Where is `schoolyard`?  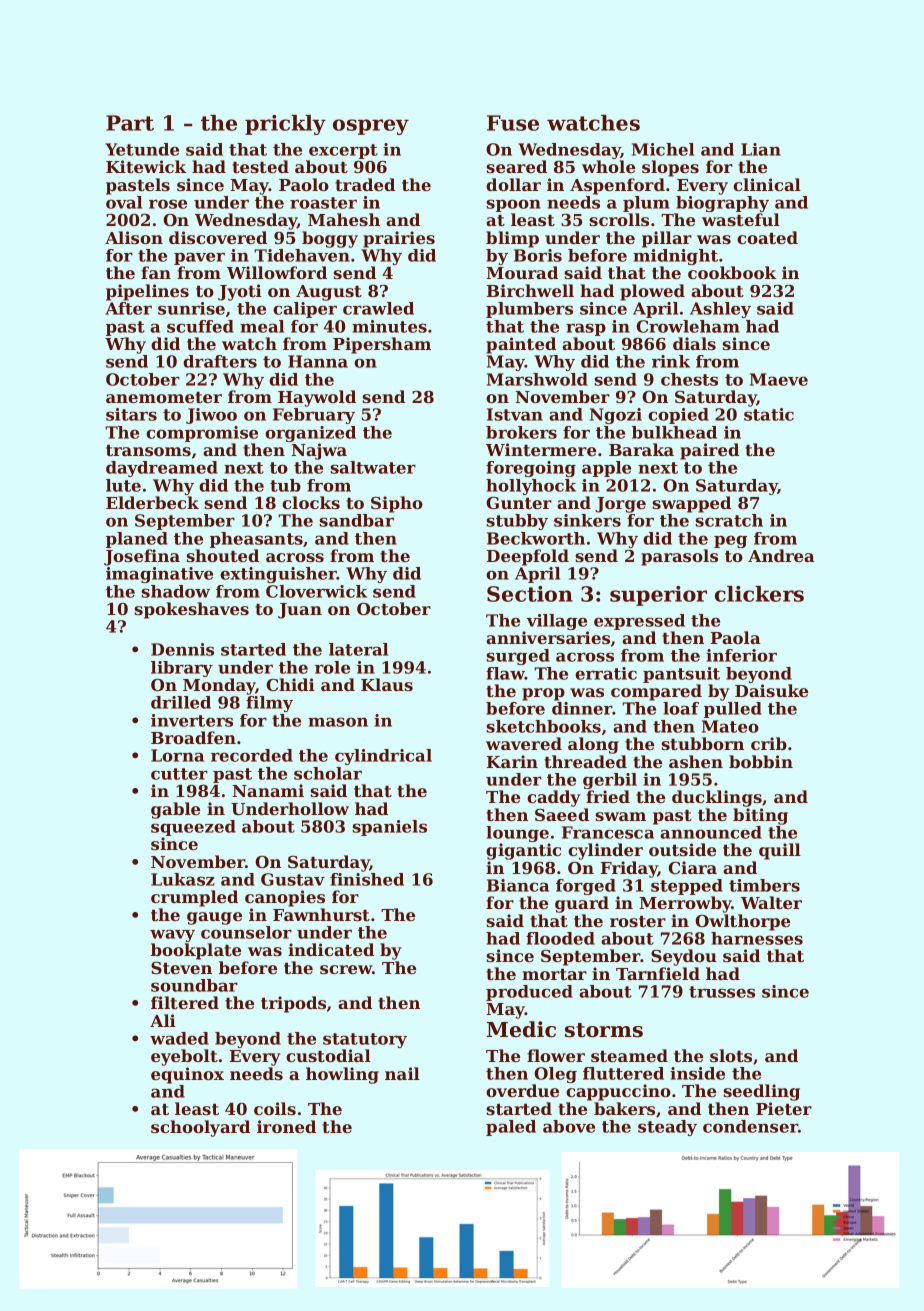 schoolyard is located at coordinates (200, 1128).
